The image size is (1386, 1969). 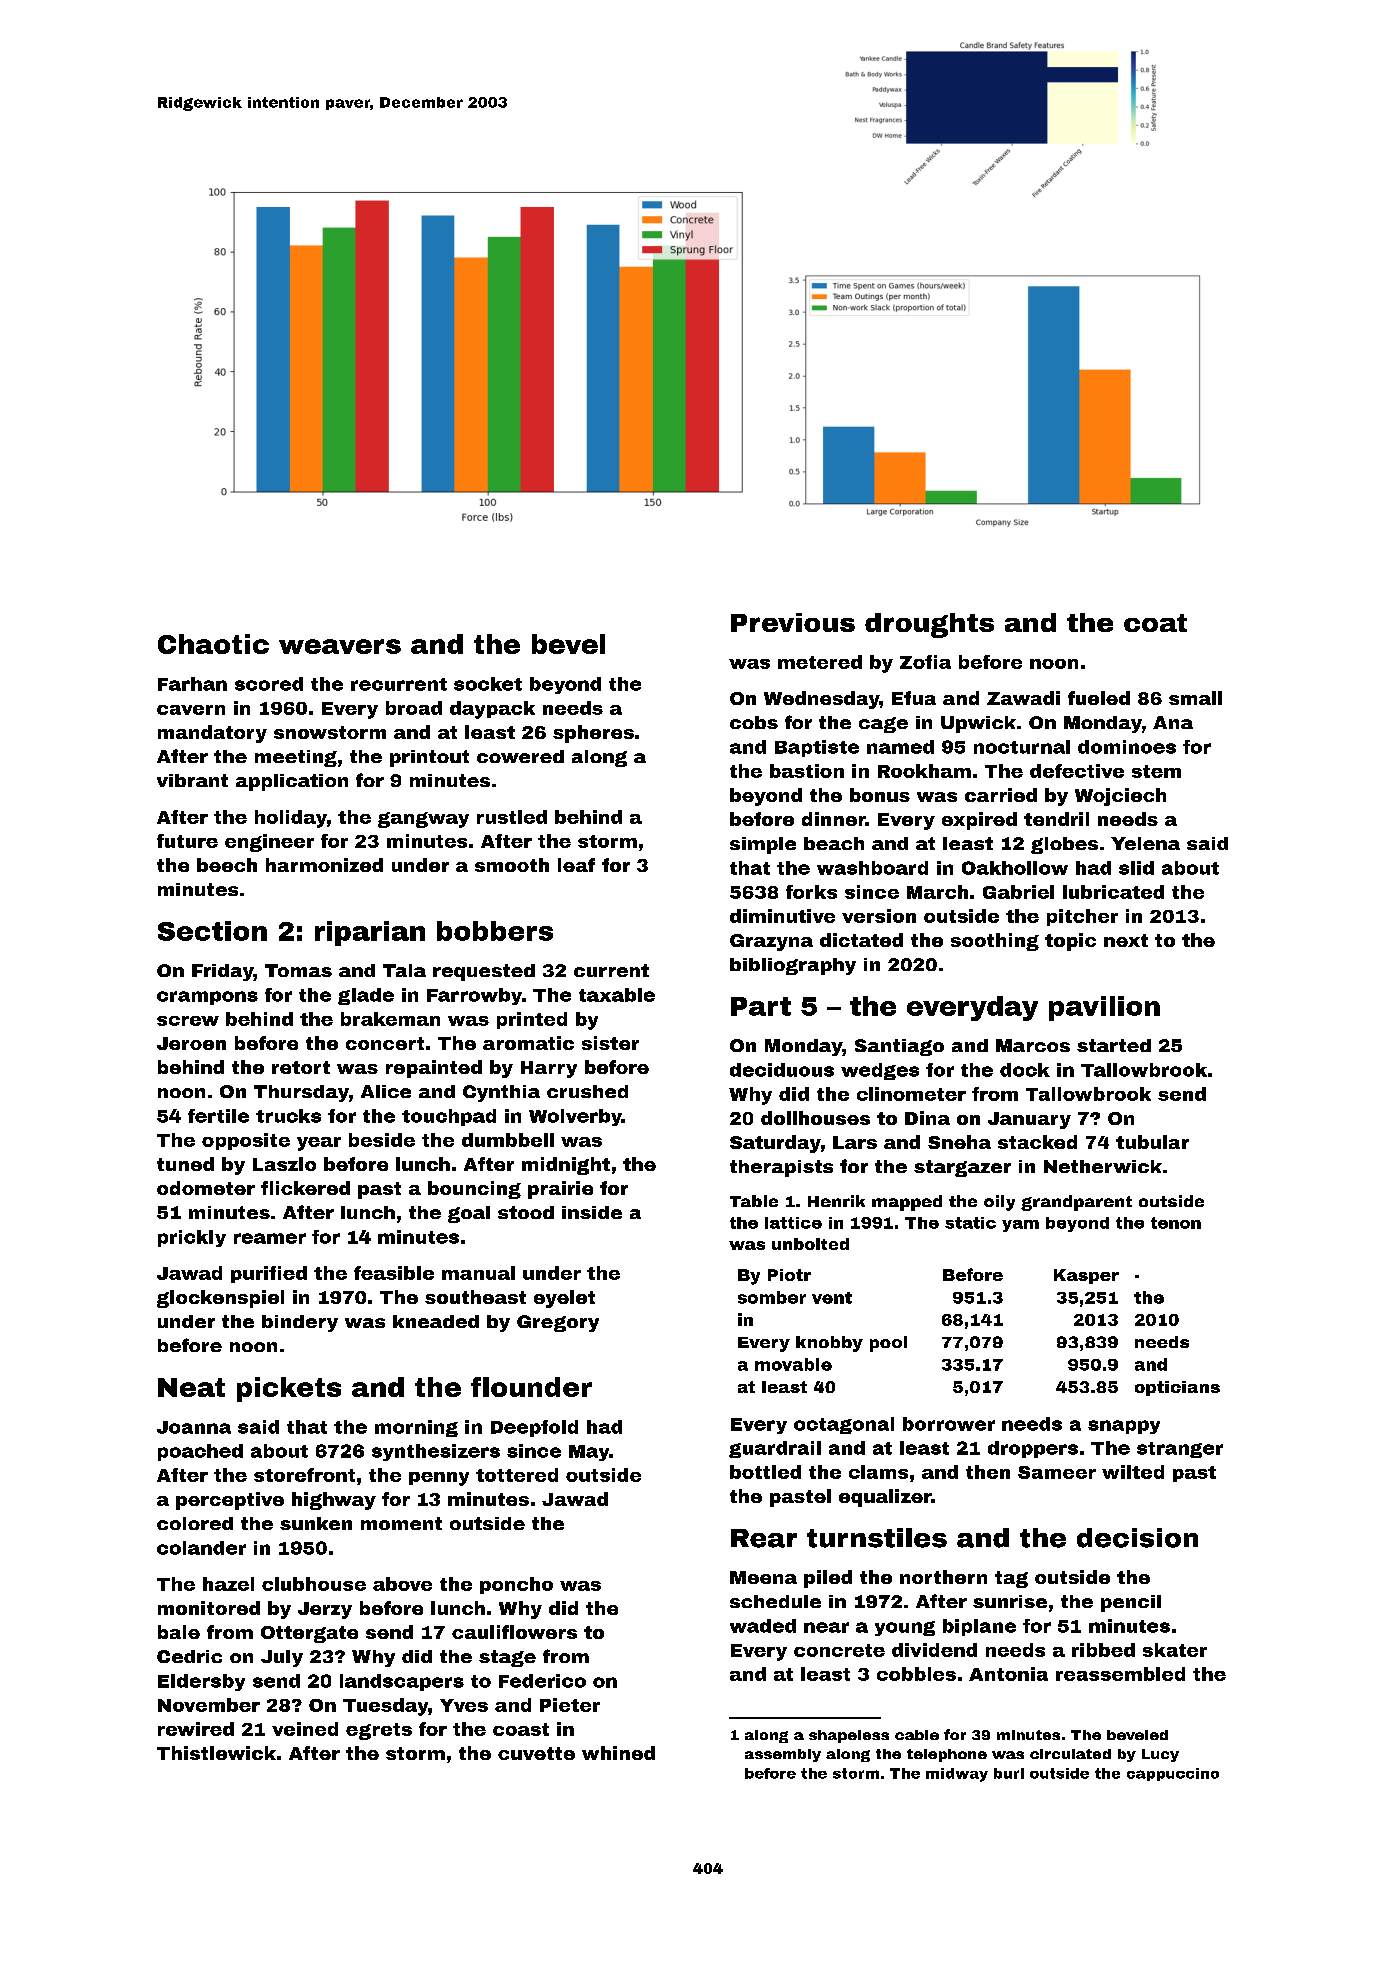 What do you see at coordinates (929, 625) in the document?
I see `droughts` at bounding box center [929, 625].
